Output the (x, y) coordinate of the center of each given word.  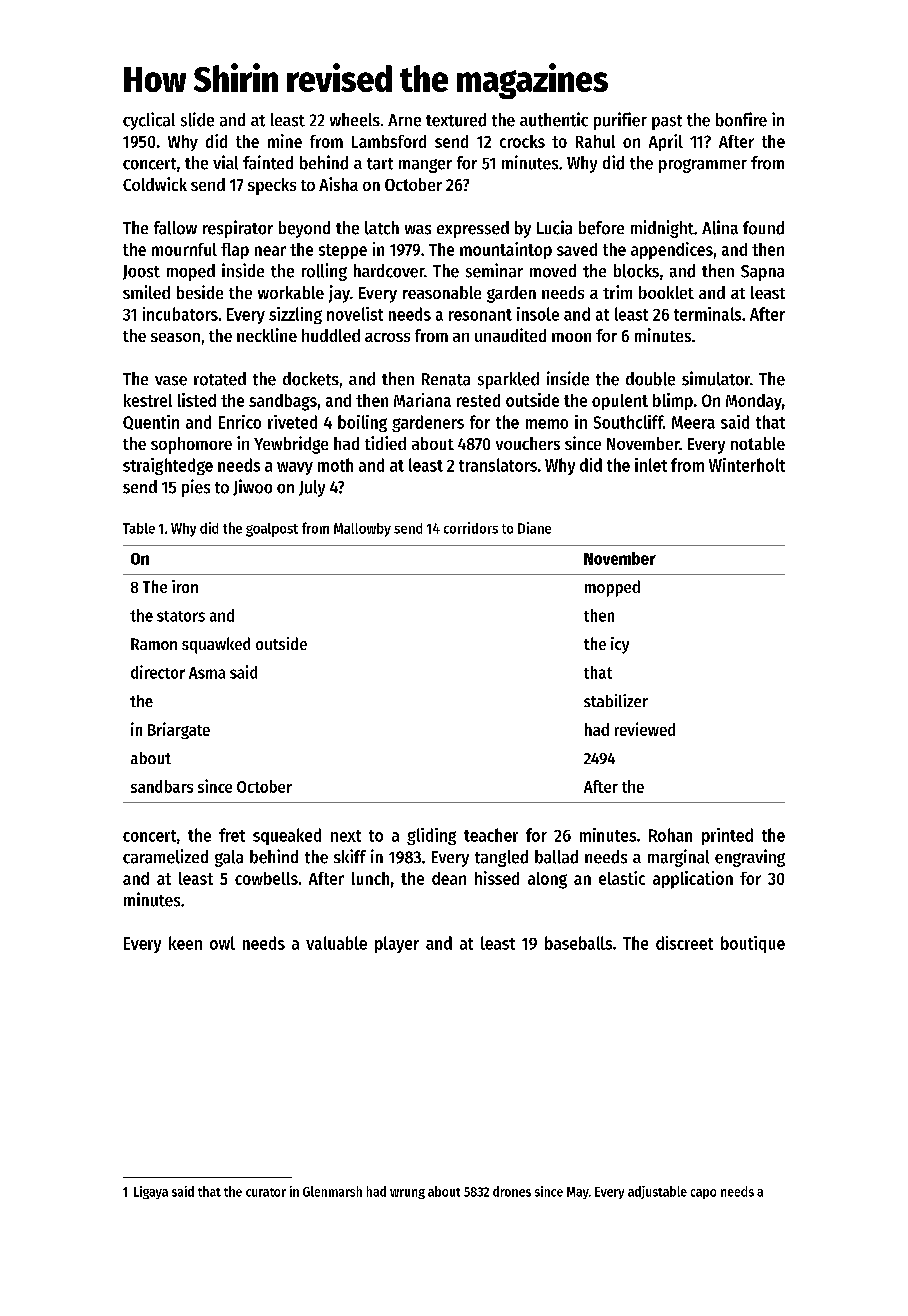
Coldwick (155, 184)
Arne (404, 120)
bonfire (741, 119)
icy (620, 645)
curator (266, 1192)
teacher (491, 835)
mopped (612, 588)
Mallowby (362, 530)
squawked (216, 645)
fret (232, 835)
